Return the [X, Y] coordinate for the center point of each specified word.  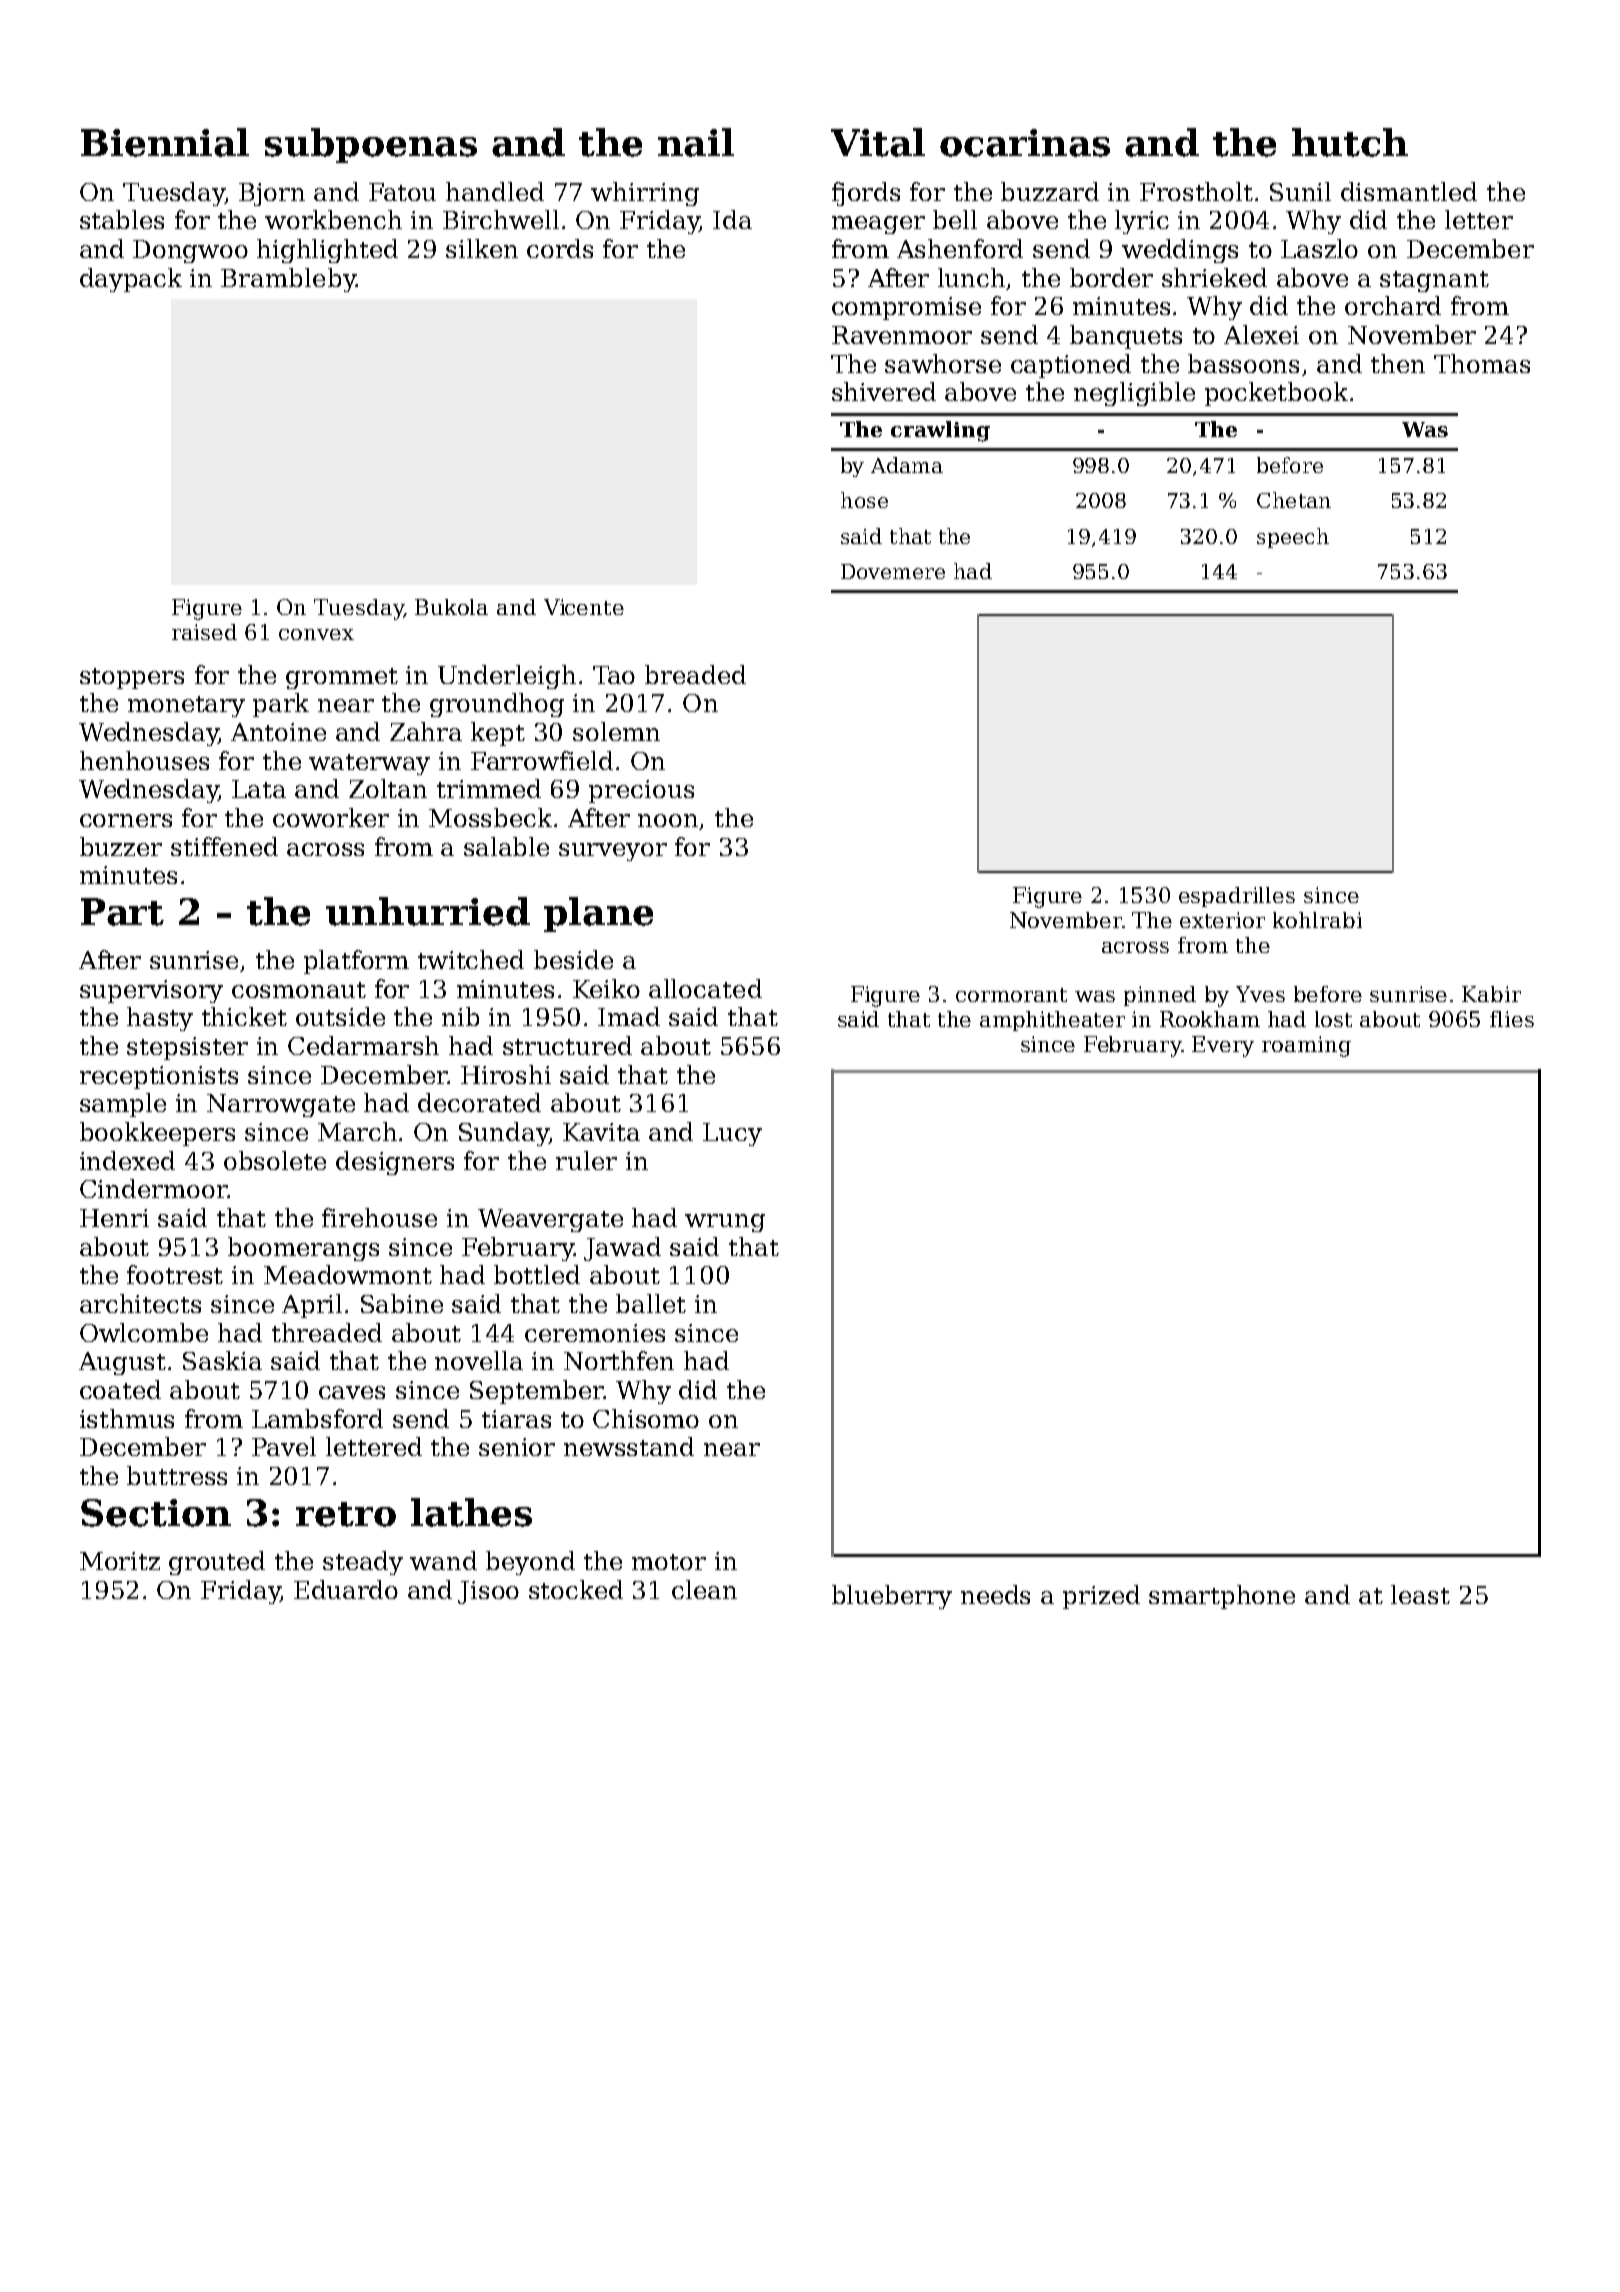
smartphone [1222, 1597]
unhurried [428, 911]
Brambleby [288, 280]
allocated [705, 988]
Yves [1260, 994]
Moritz [120, 1561]
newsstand [629, 1446]
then [1398, 363]
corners [126, 820]
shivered [884, 391]
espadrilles [1237, 897]
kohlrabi [1317, 920]
